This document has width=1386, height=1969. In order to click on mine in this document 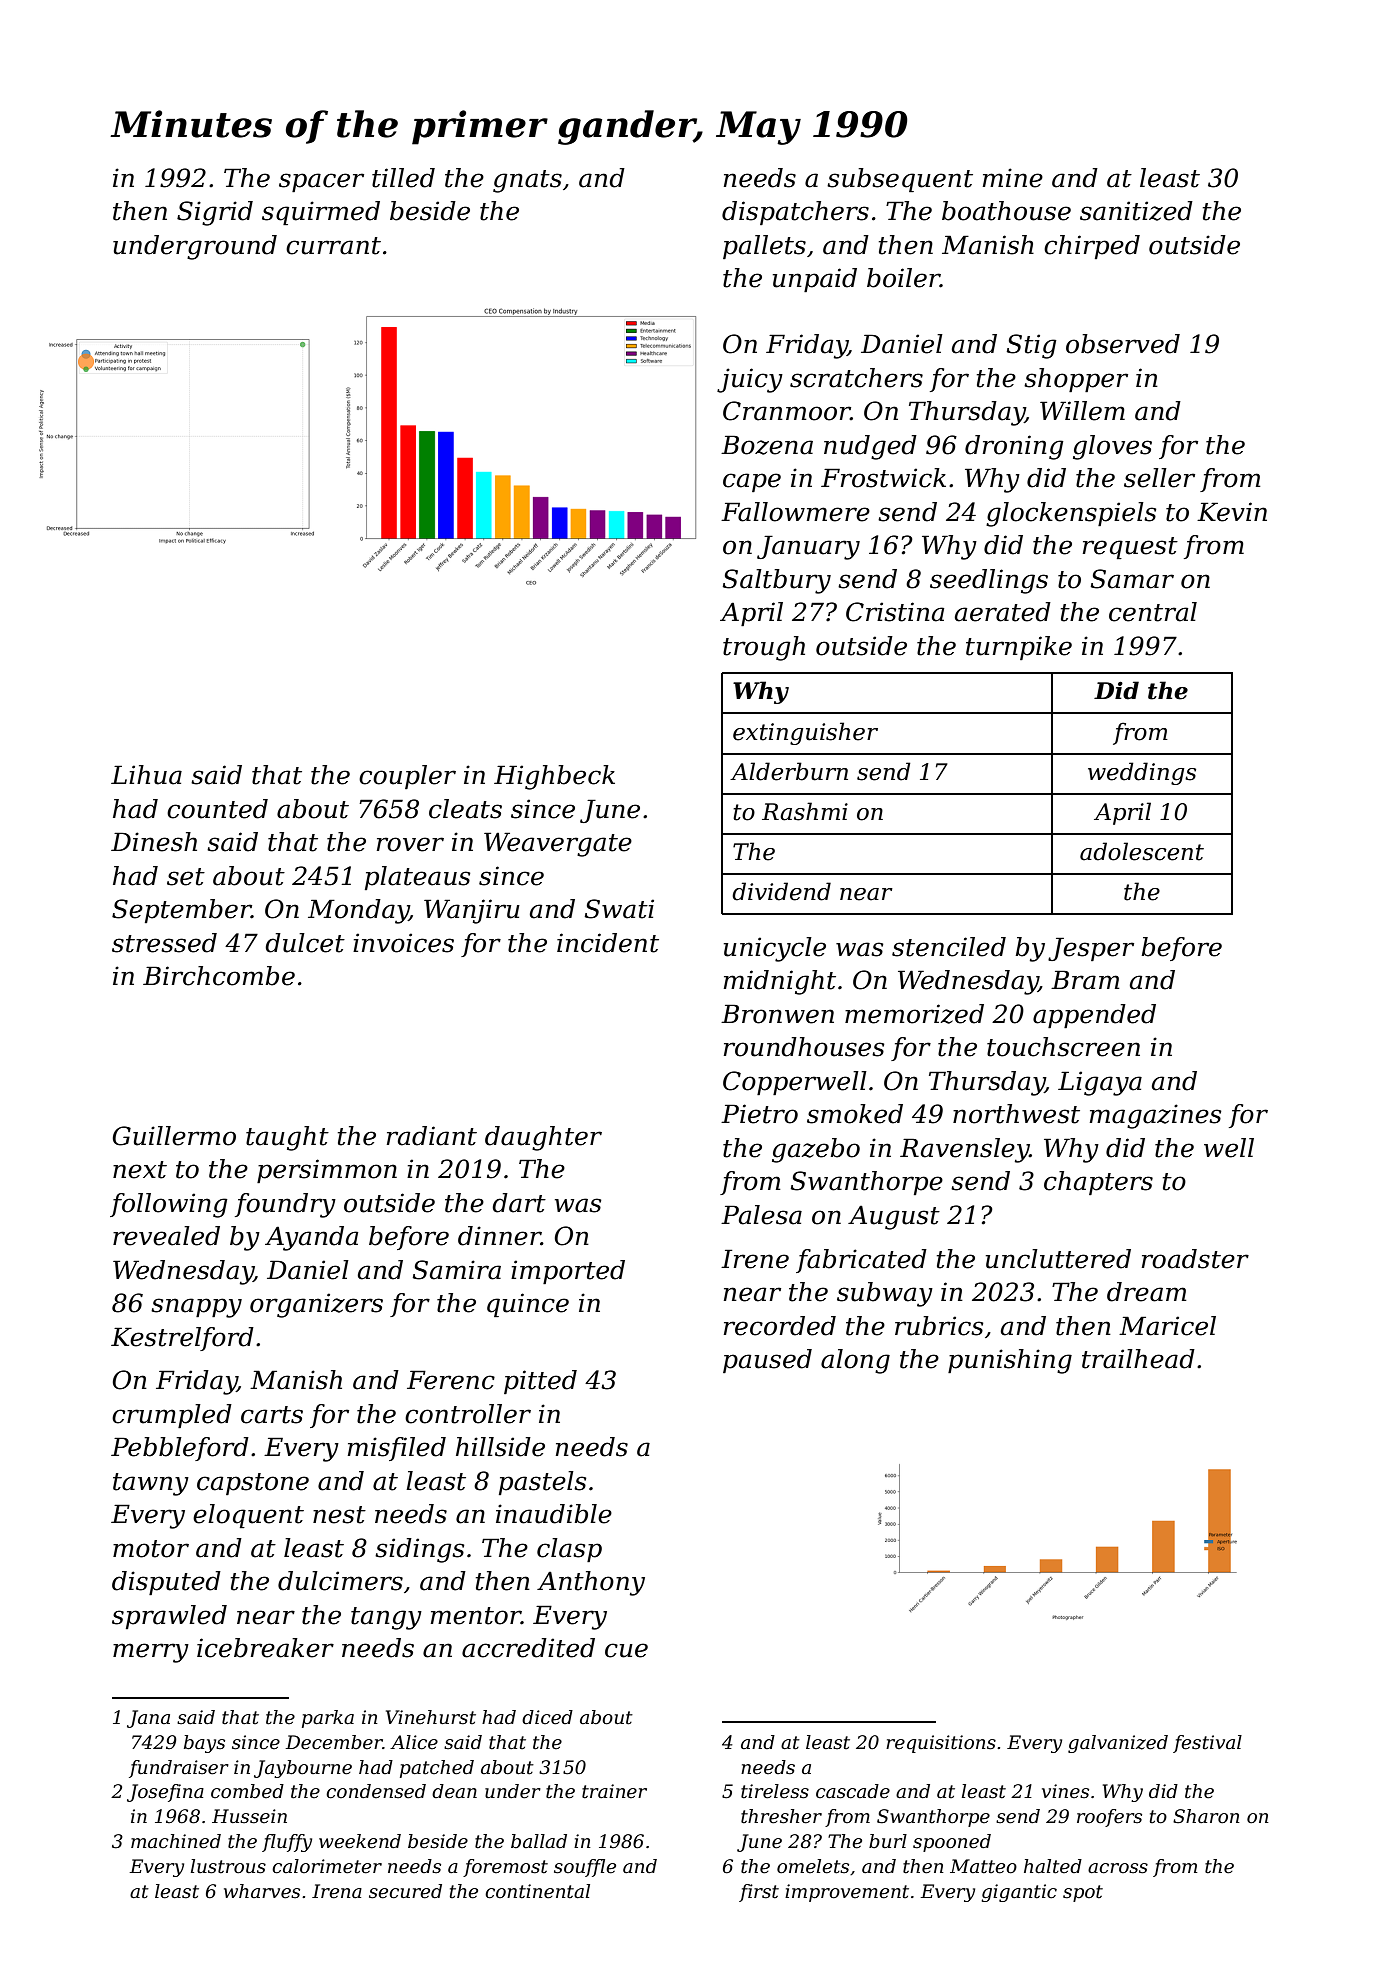, I will do `click(1013, 178)`.
